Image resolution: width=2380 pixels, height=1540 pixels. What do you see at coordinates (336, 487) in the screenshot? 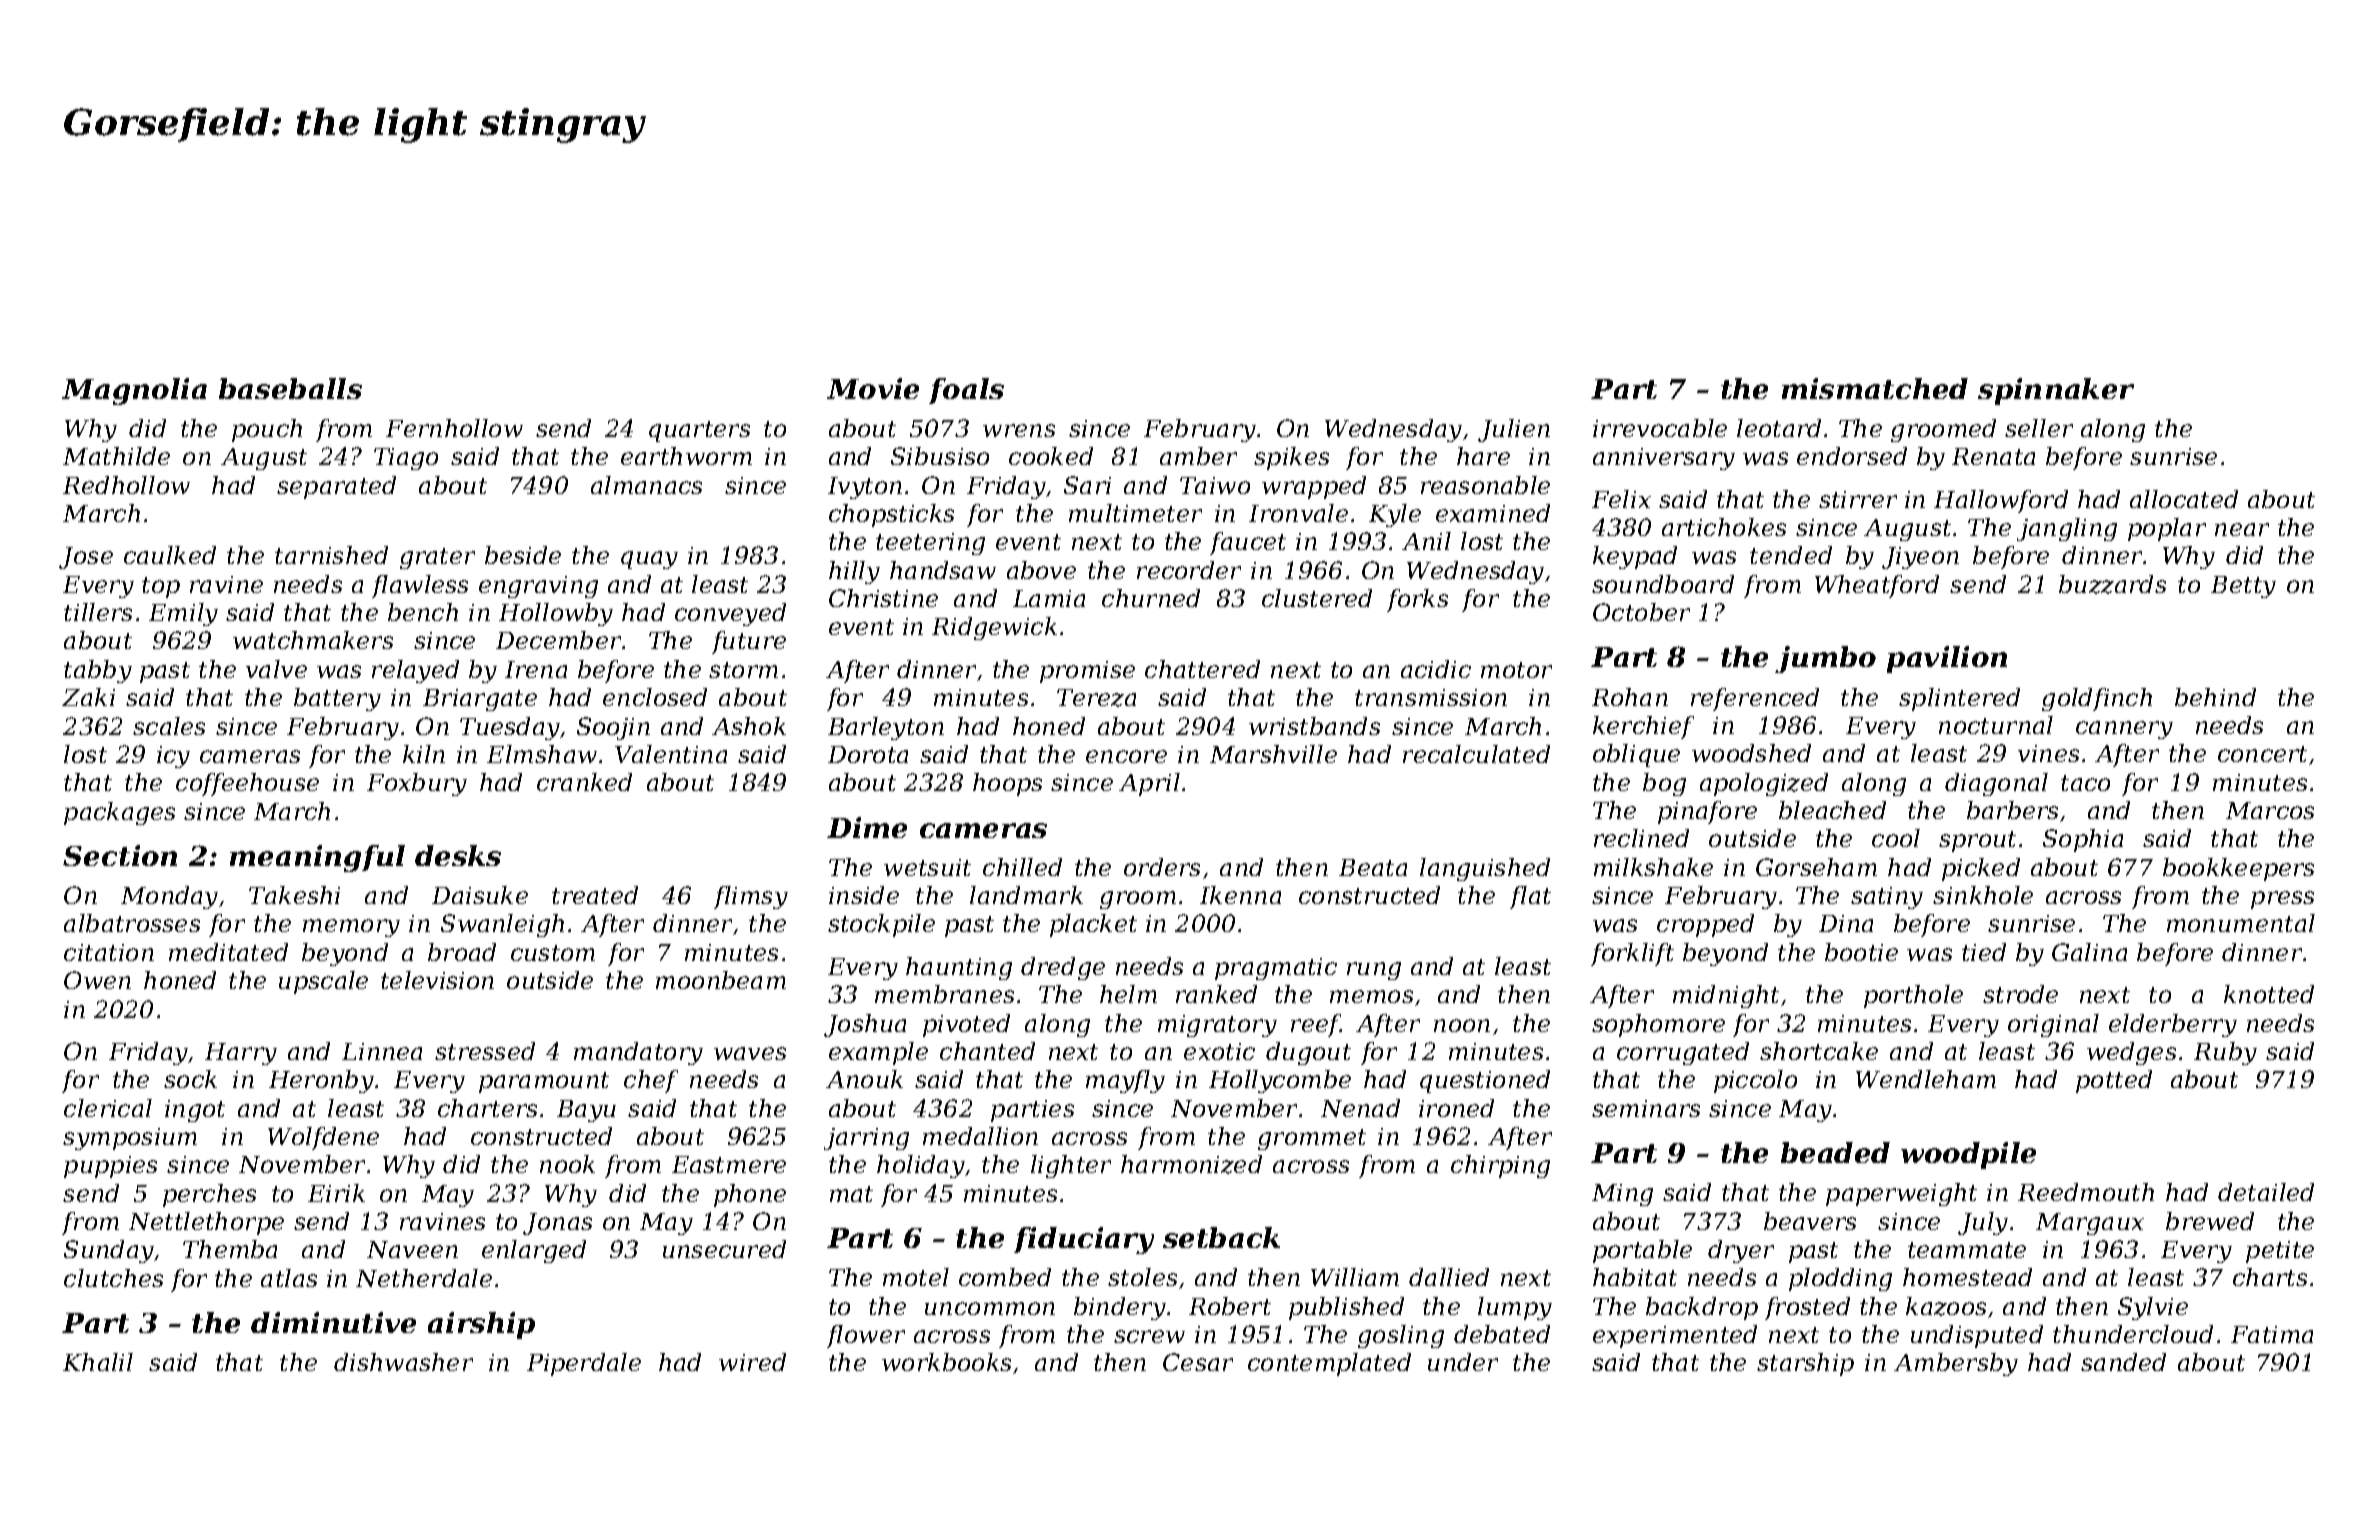
I see `separated` at bounding box center [336, 487].
